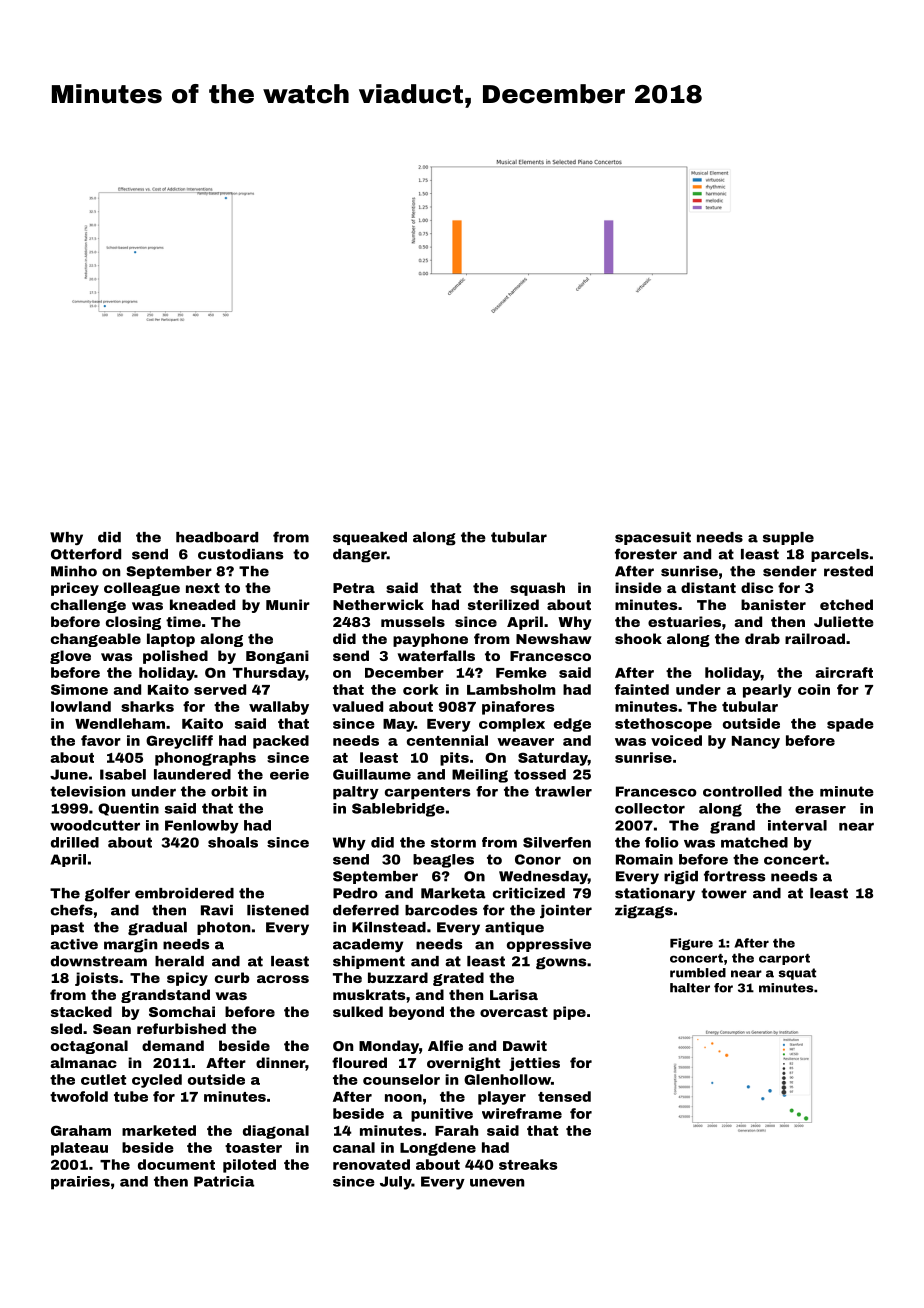 Image resolution: width=924 pixels, height=1308 pixels. Describe the element at coordinates (277, 657) in the screenshot. I see `Bongani` at that location.
